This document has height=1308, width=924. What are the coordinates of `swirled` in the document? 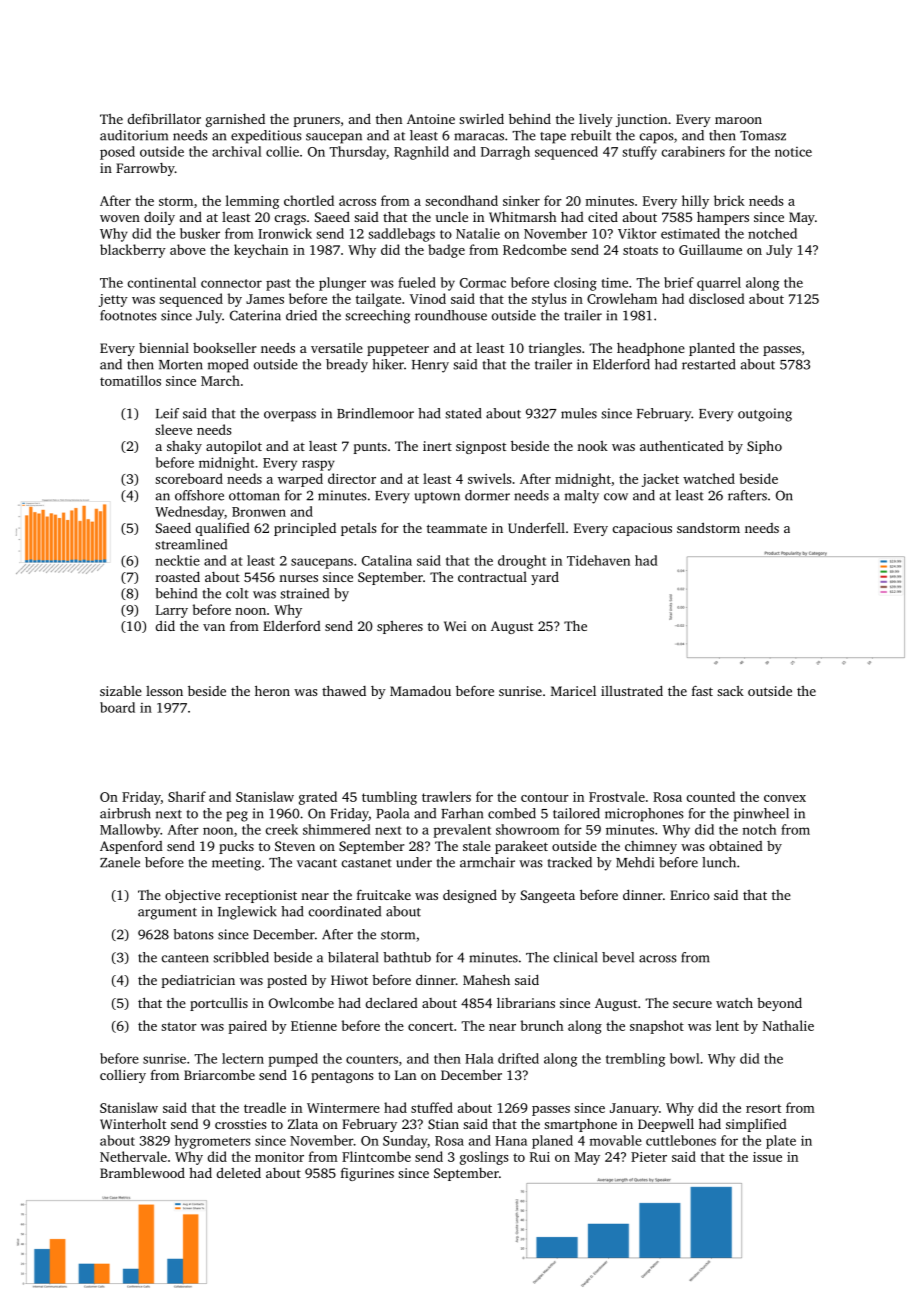 It's located at (481, 119).
